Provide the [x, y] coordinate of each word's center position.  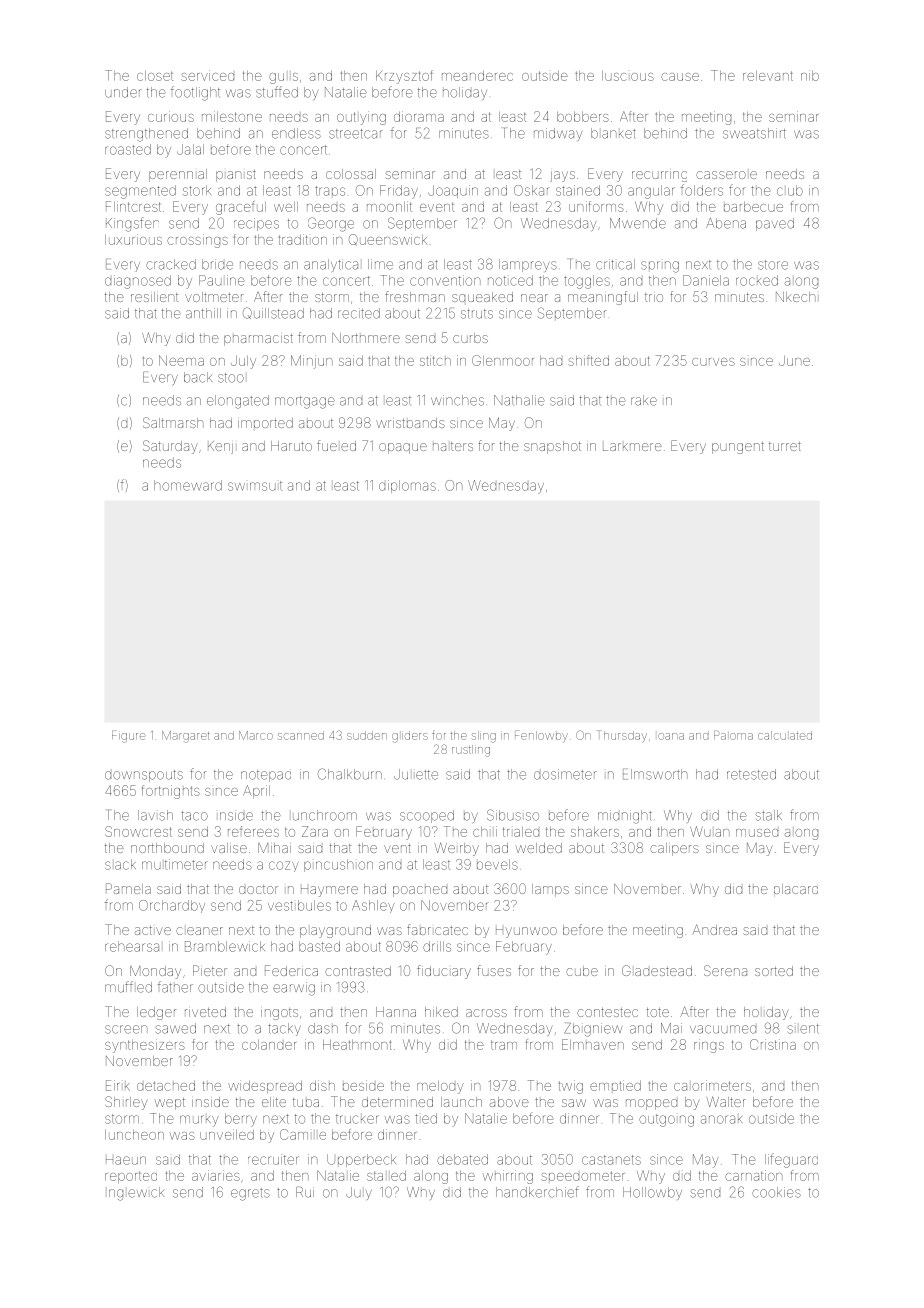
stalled [386, 1176]
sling [484, 737]
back [198, 377]
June [794, 361]
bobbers [583, 117]
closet [155, 76]
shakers [595, 832]
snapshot [552, 447]
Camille [303, 1134]
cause [680, 77]
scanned [301, 735]
